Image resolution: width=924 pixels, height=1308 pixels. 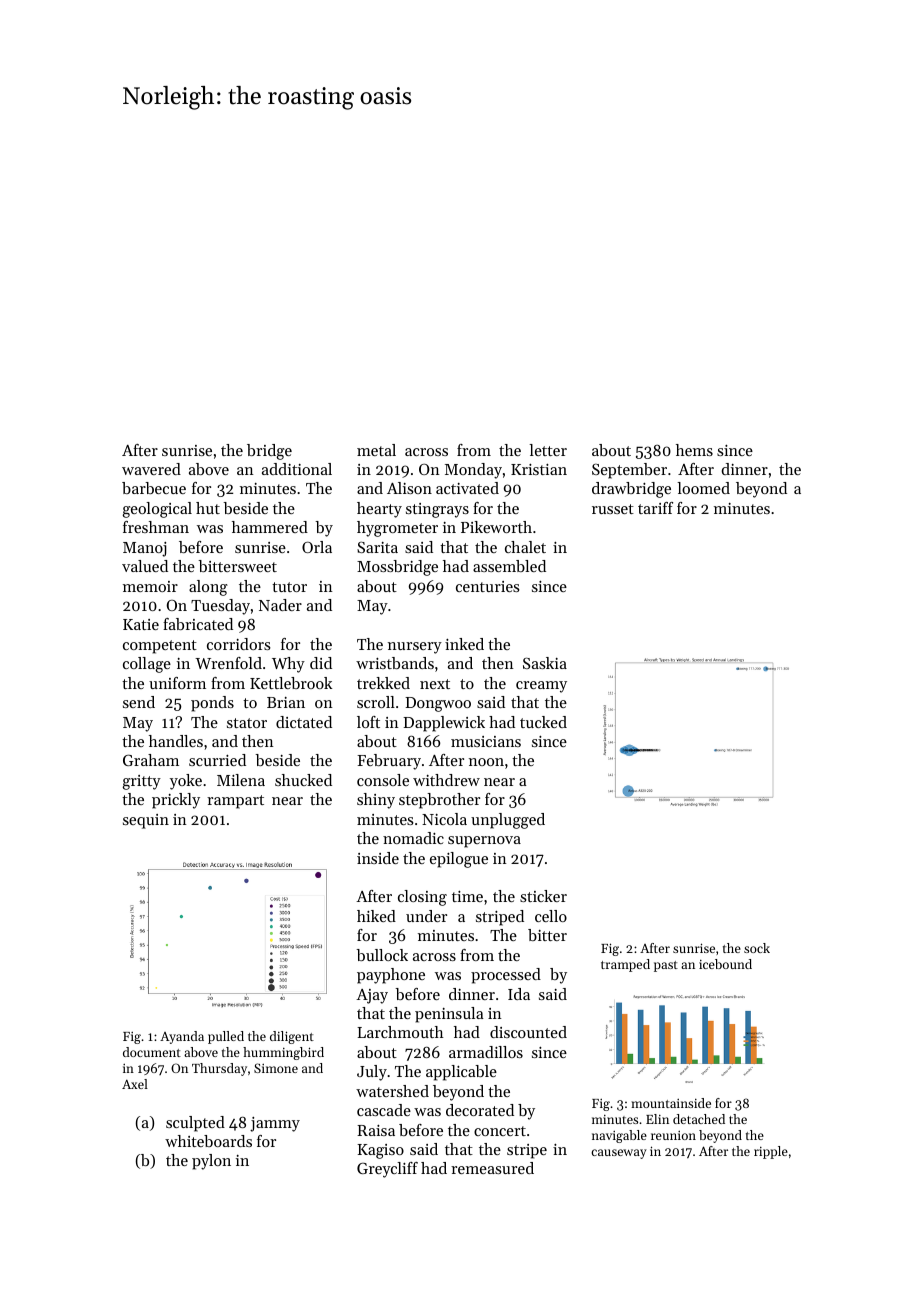 I want to click on did, so click(x=321, y=663).
